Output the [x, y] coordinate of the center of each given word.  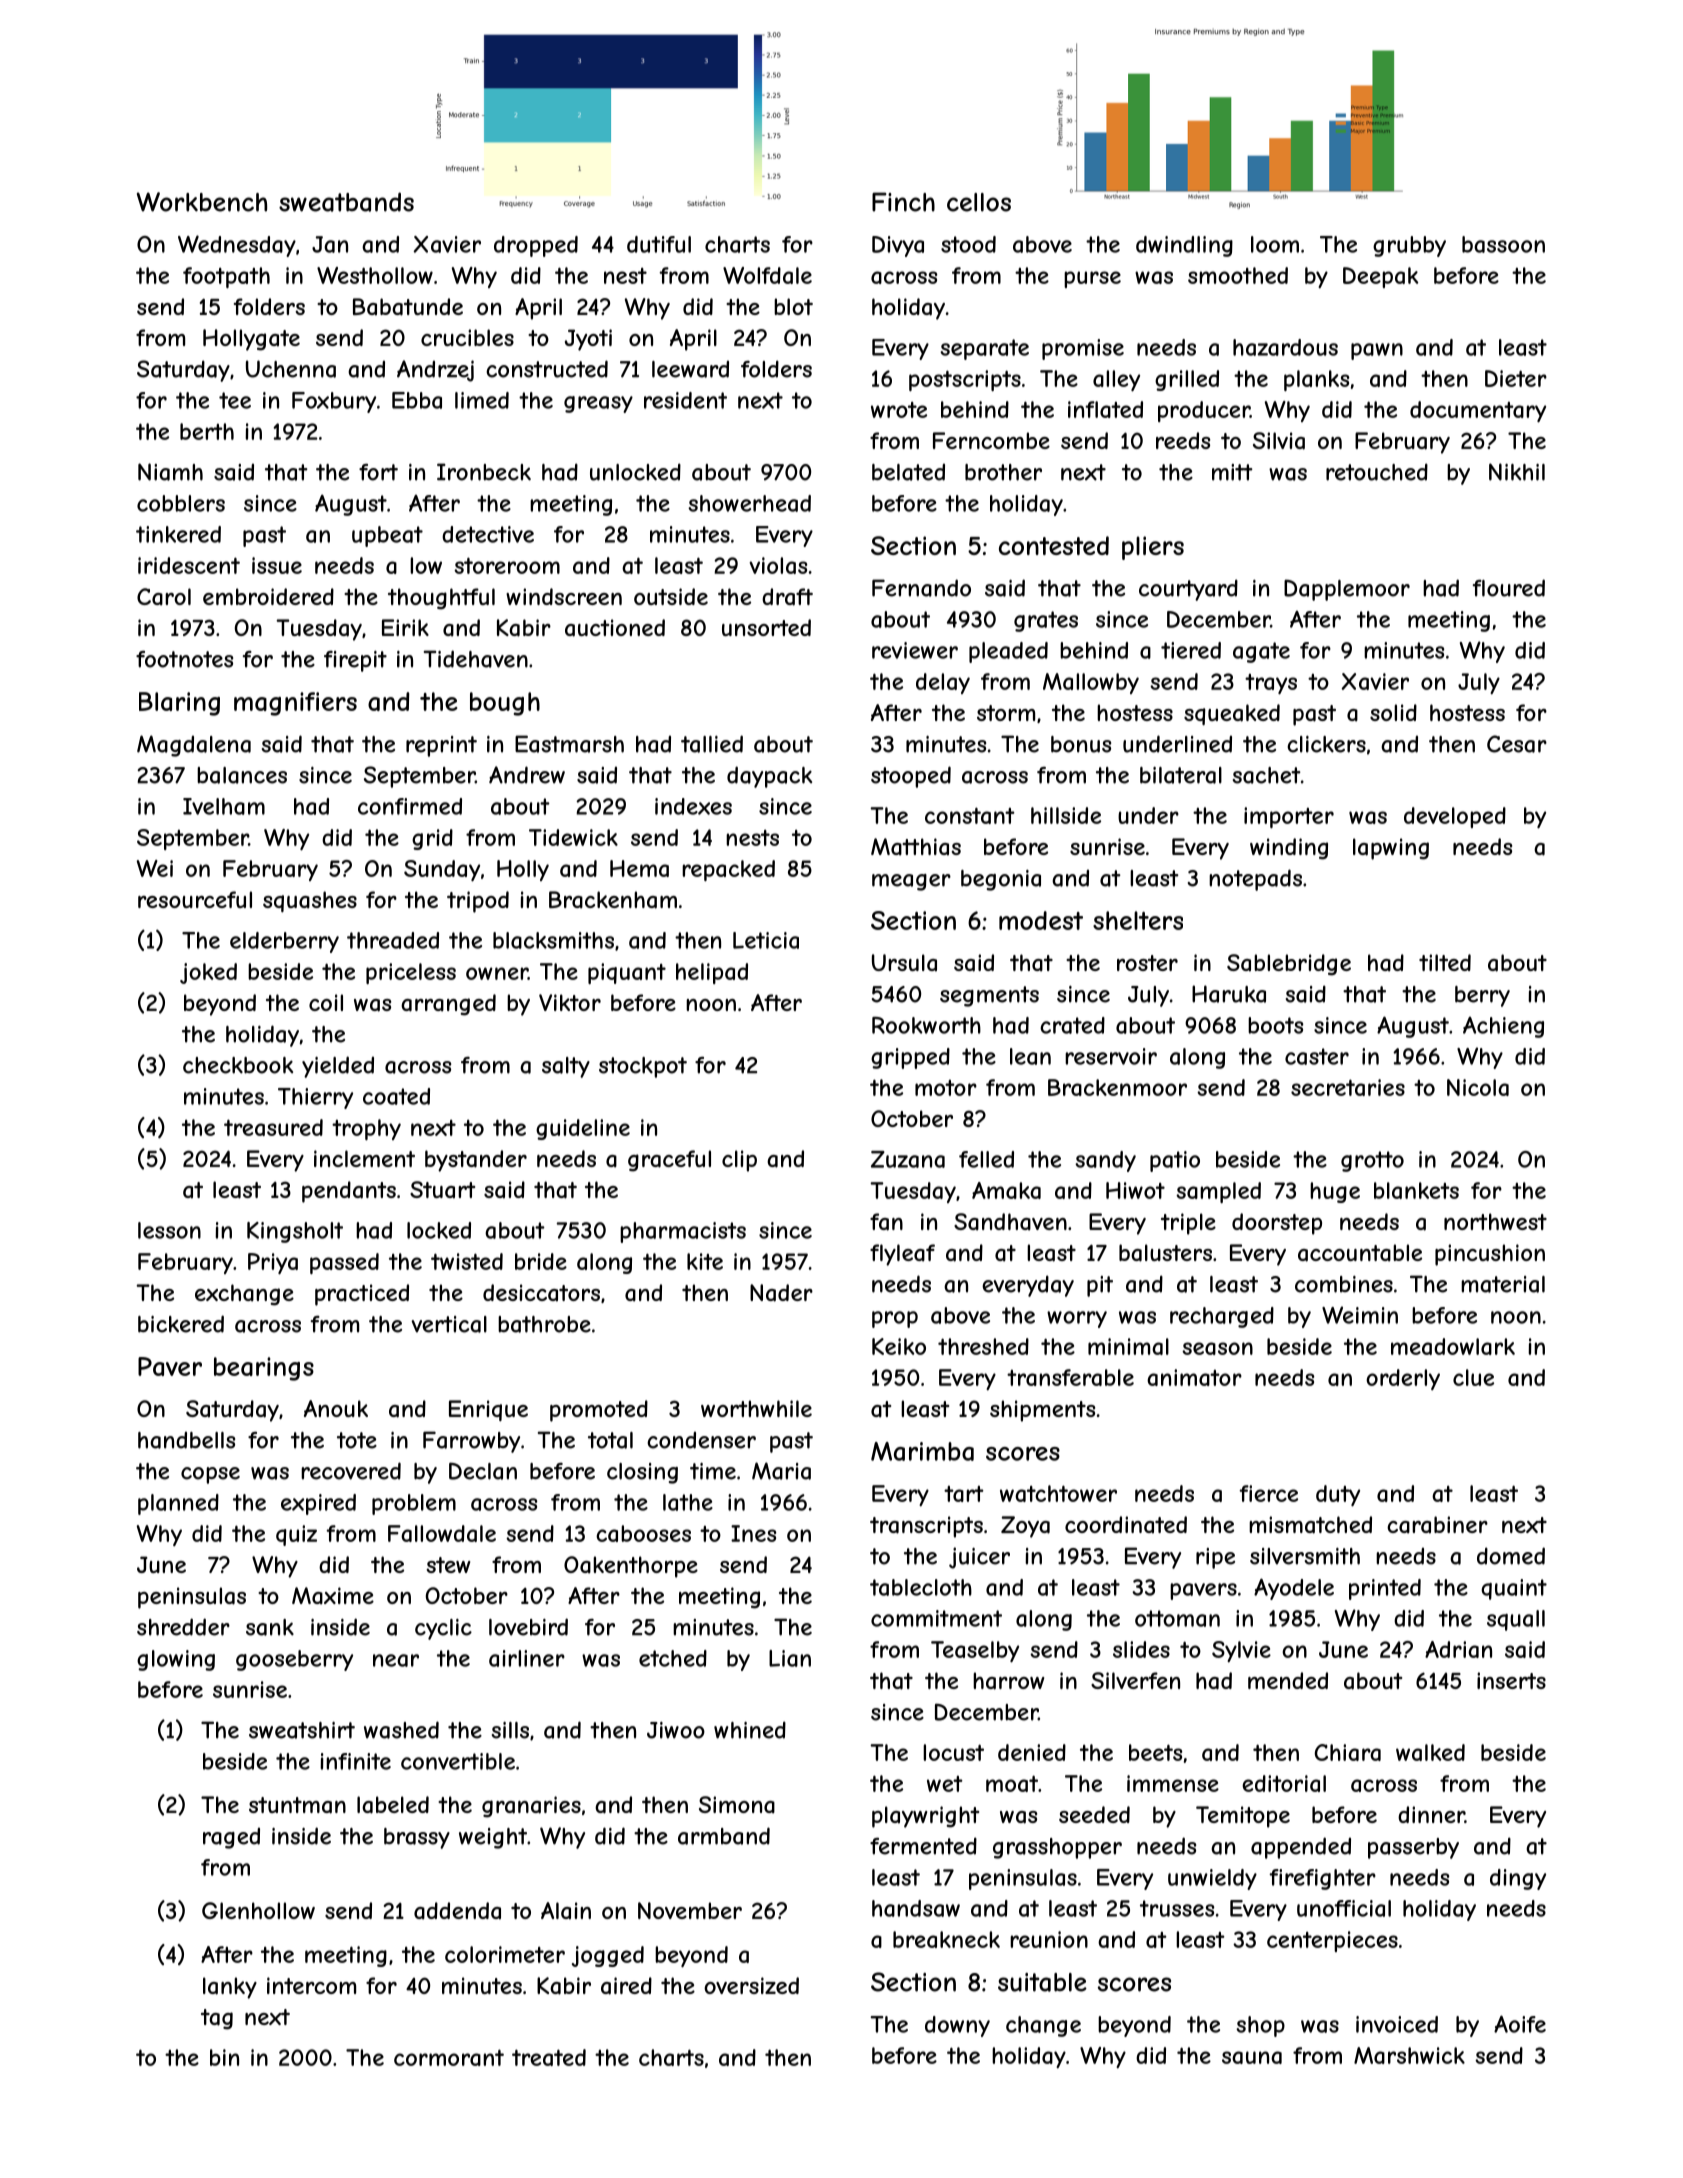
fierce [1268, 1493]
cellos [979, 202]
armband [724, 1836]
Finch [903, 202]
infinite [355, 1761]
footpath [226, 277]
